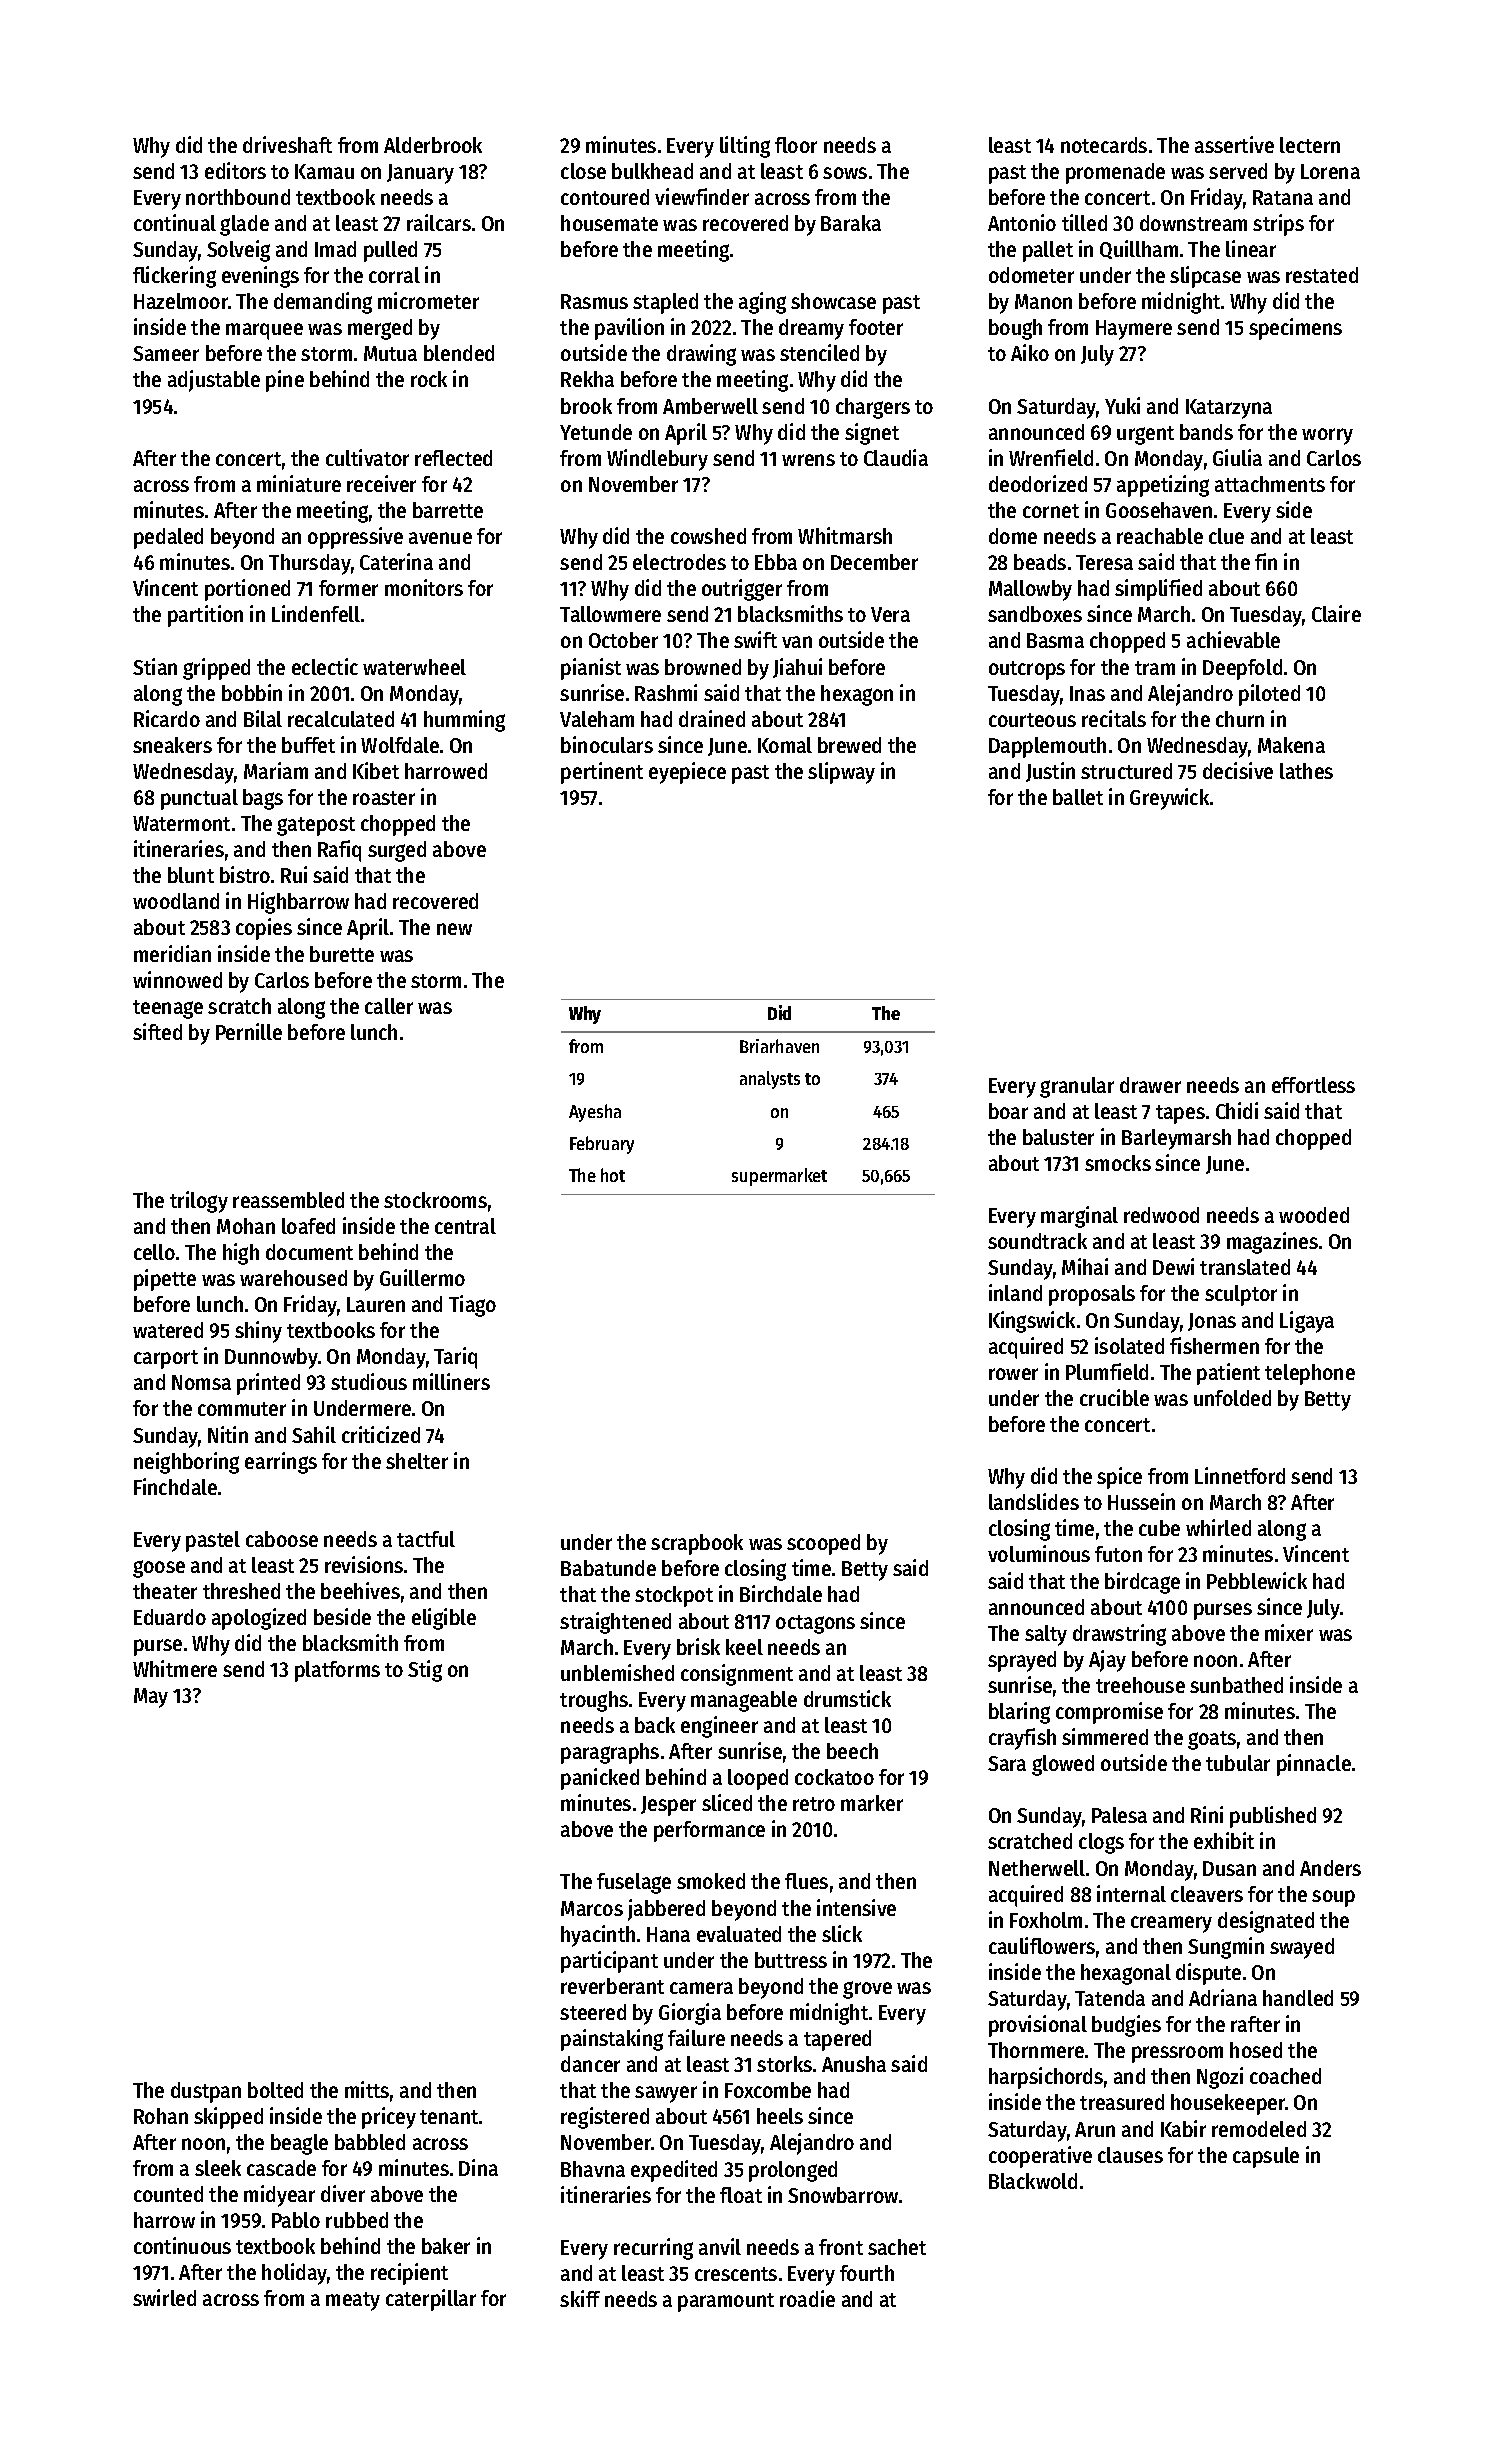  Describe the element at coordinates (353, 2301) in the screenshot. I see `meaty` at that location.
